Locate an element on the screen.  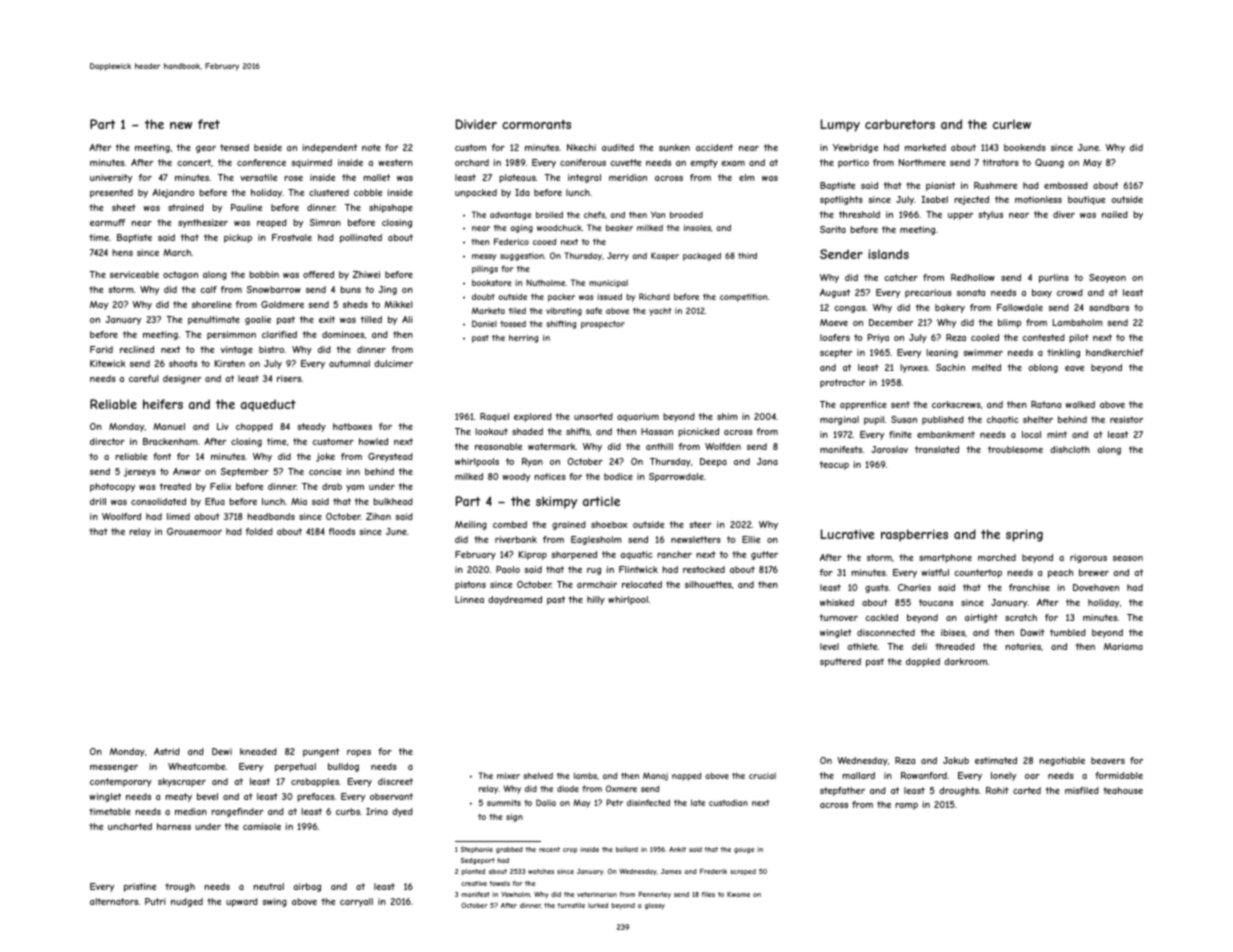
bulkhead is located at coordinates (393, 501).
